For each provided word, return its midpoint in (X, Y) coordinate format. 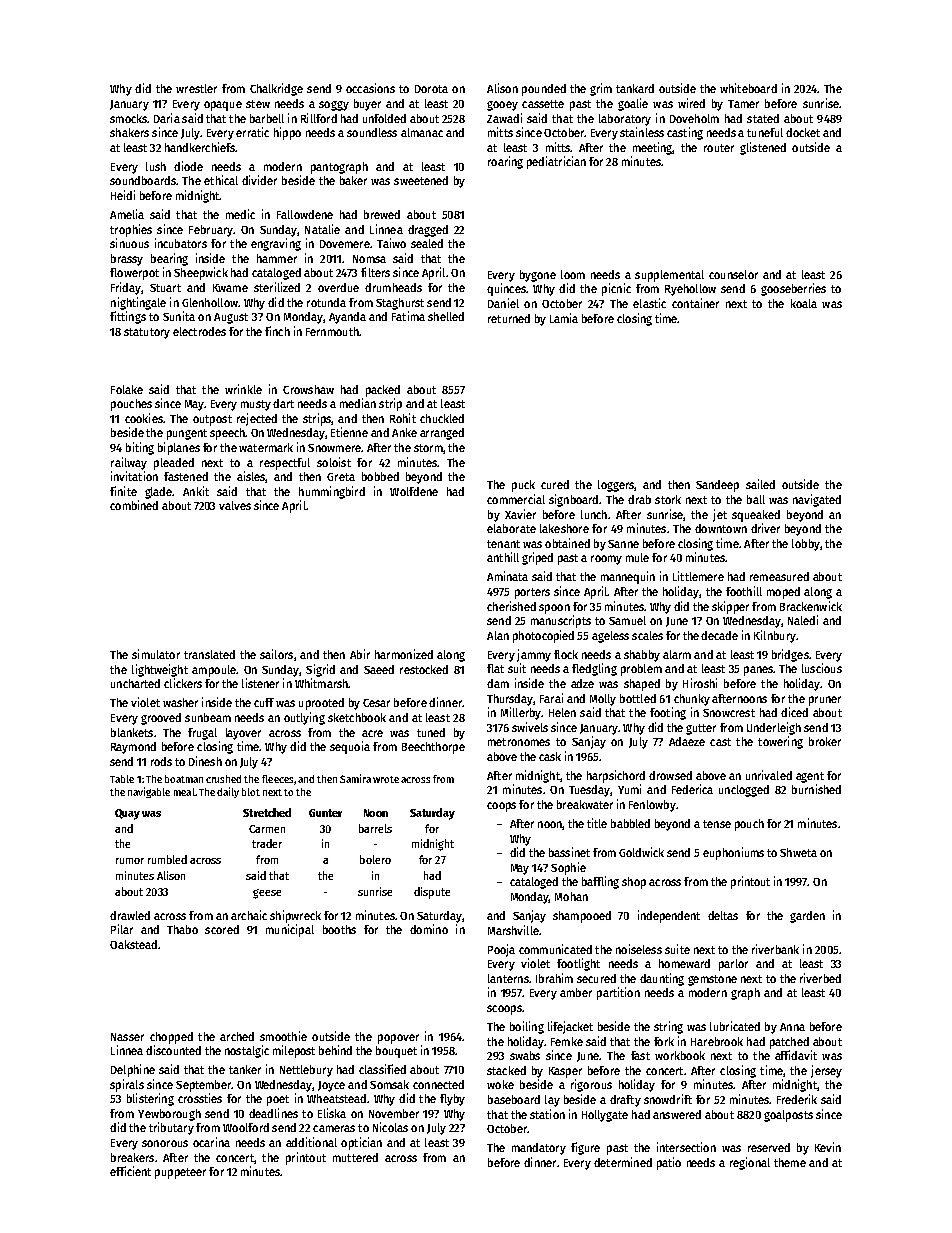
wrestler (196, 88)
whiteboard (748, 88)
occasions (370, 88)
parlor (733, 965)
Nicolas (390, 1127)
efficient (130, 1171)
